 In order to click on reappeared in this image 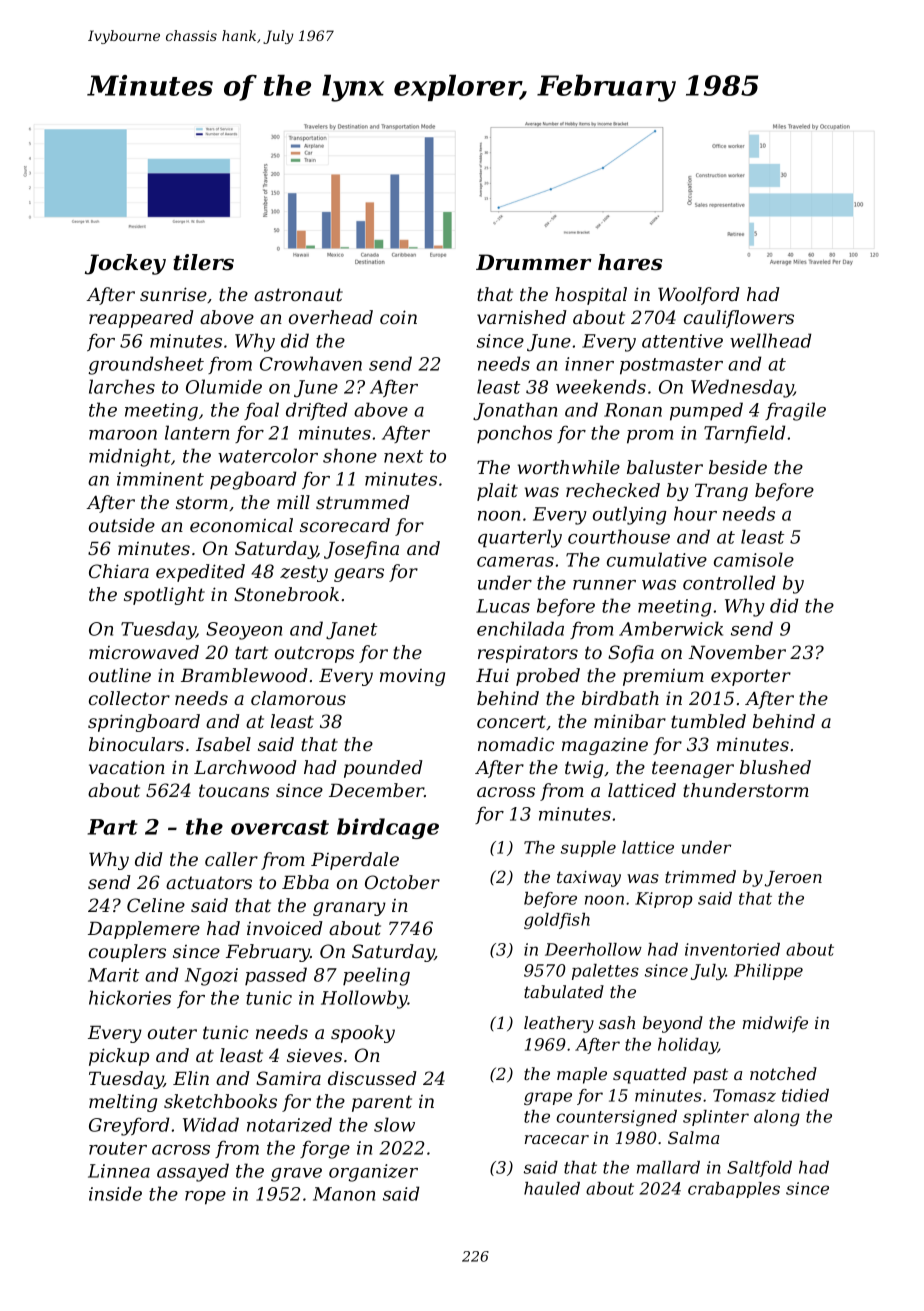, I will do `click(141, 319)`.
